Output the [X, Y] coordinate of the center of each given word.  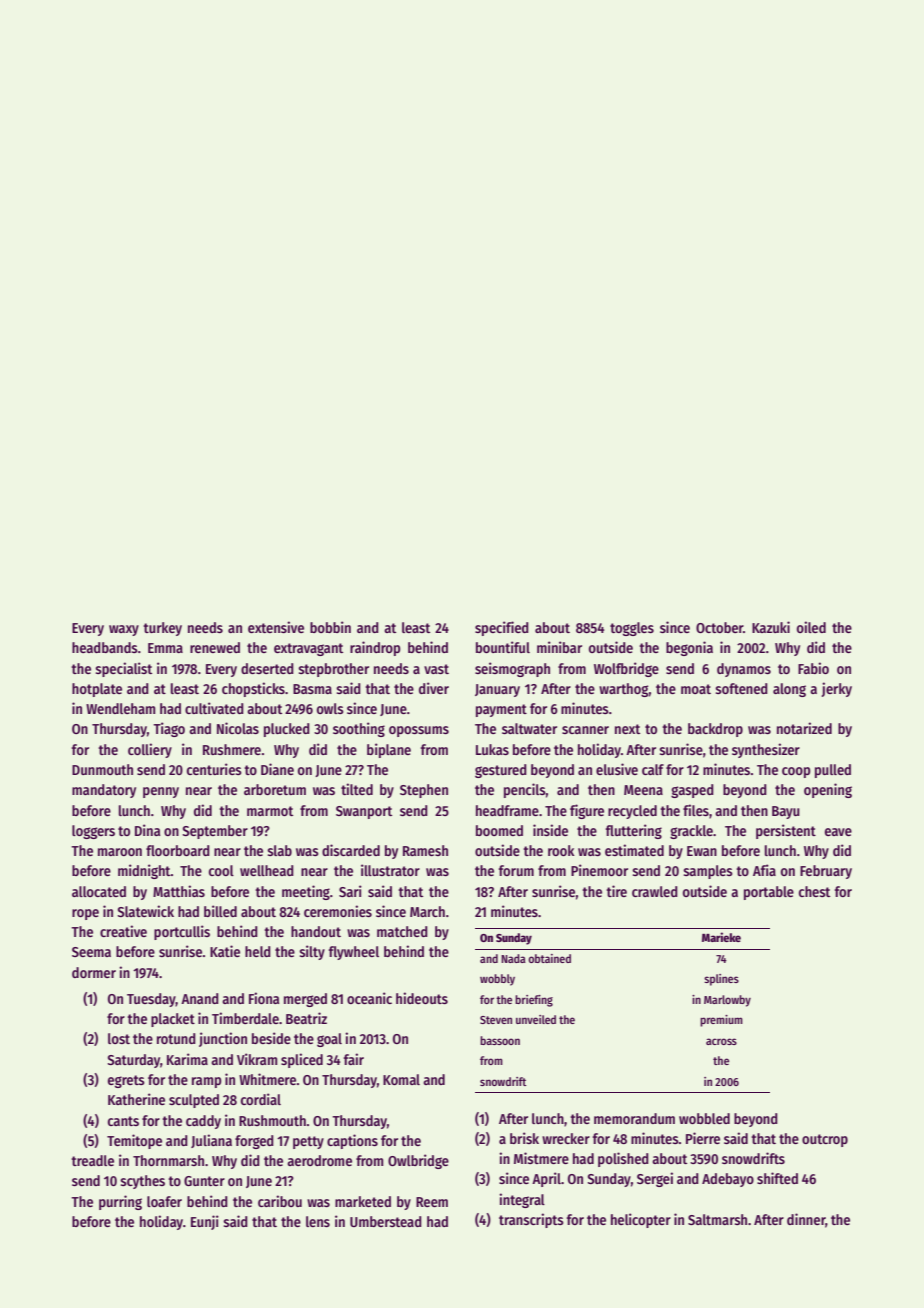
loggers [93, 832]
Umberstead [386, 1221]
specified [502, 628]
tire [616, 891]
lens [318, 1221]
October [719, 627]
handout [316, 931]
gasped [692, 791]
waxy [124, 630]
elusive [617, 769]
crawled [655, 891]
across [721, 1041]
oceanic [369, 998]
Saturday [133, 1061]
